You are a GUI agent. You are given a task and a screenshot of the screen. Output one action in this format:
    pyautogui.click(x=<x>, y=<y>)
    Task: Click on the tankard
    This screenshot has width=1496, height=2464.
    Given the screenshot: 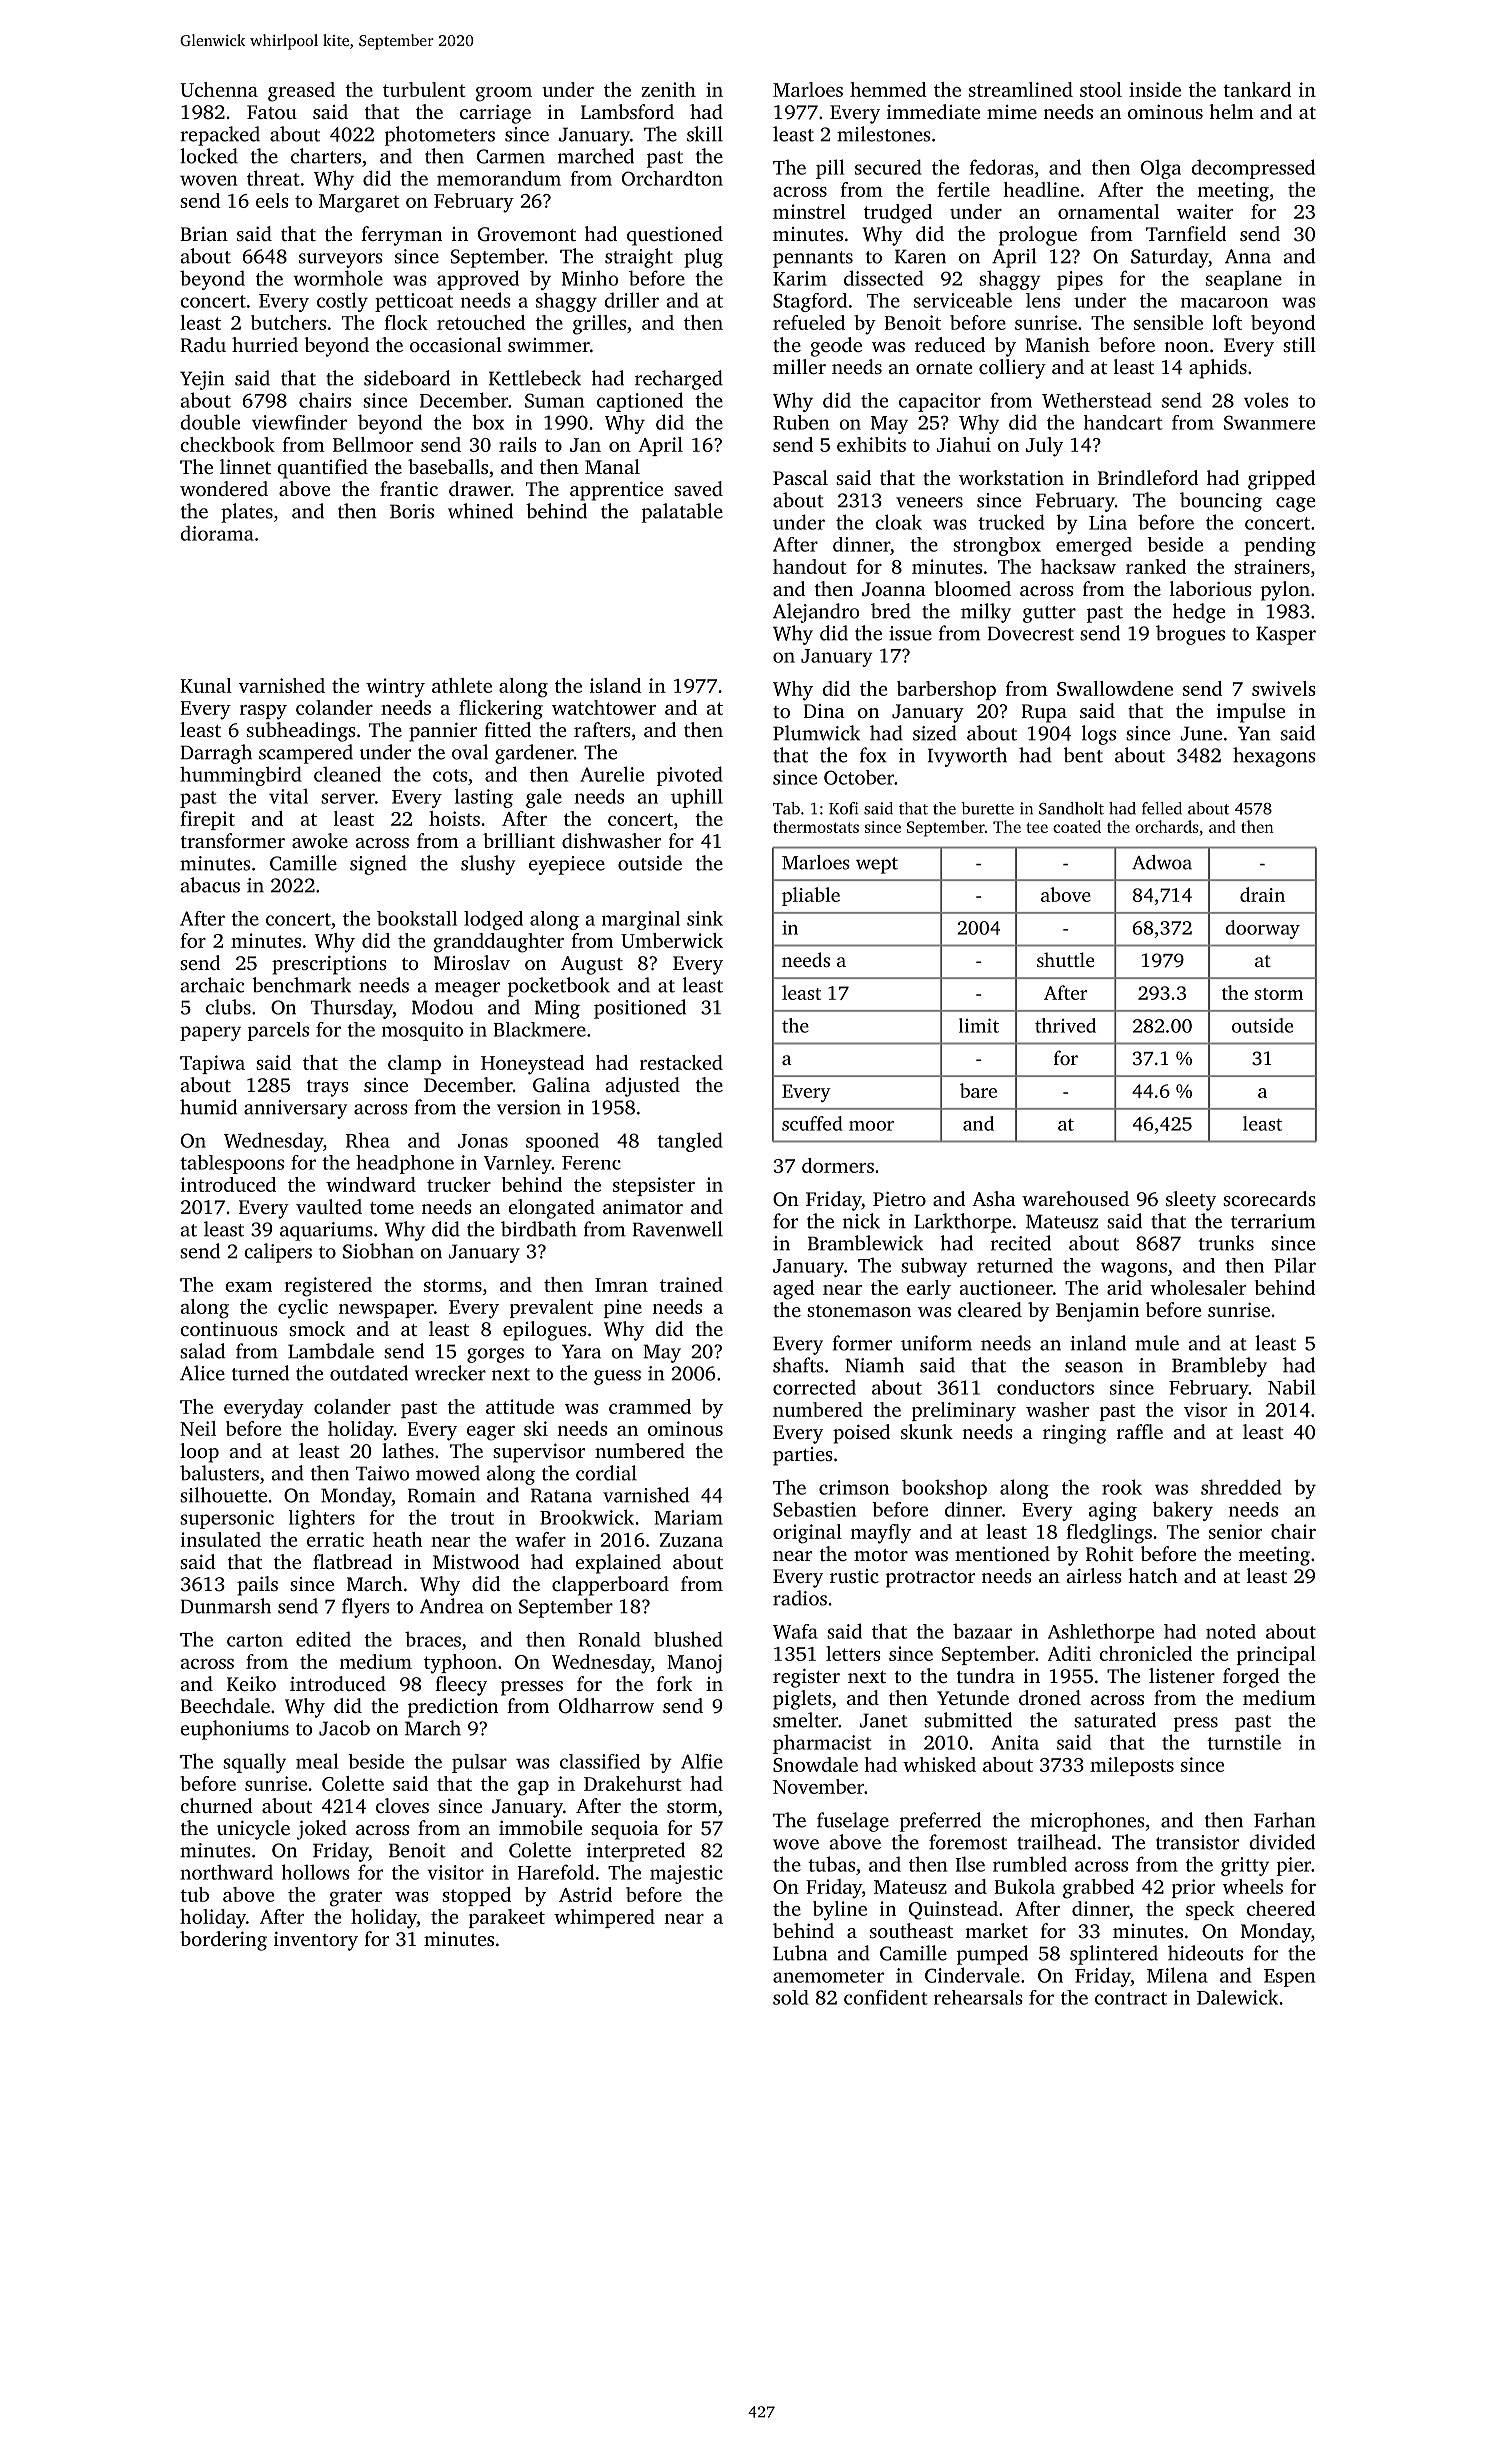 What is the action you would take?
    pyautogui.click(x=1257, y=89)
